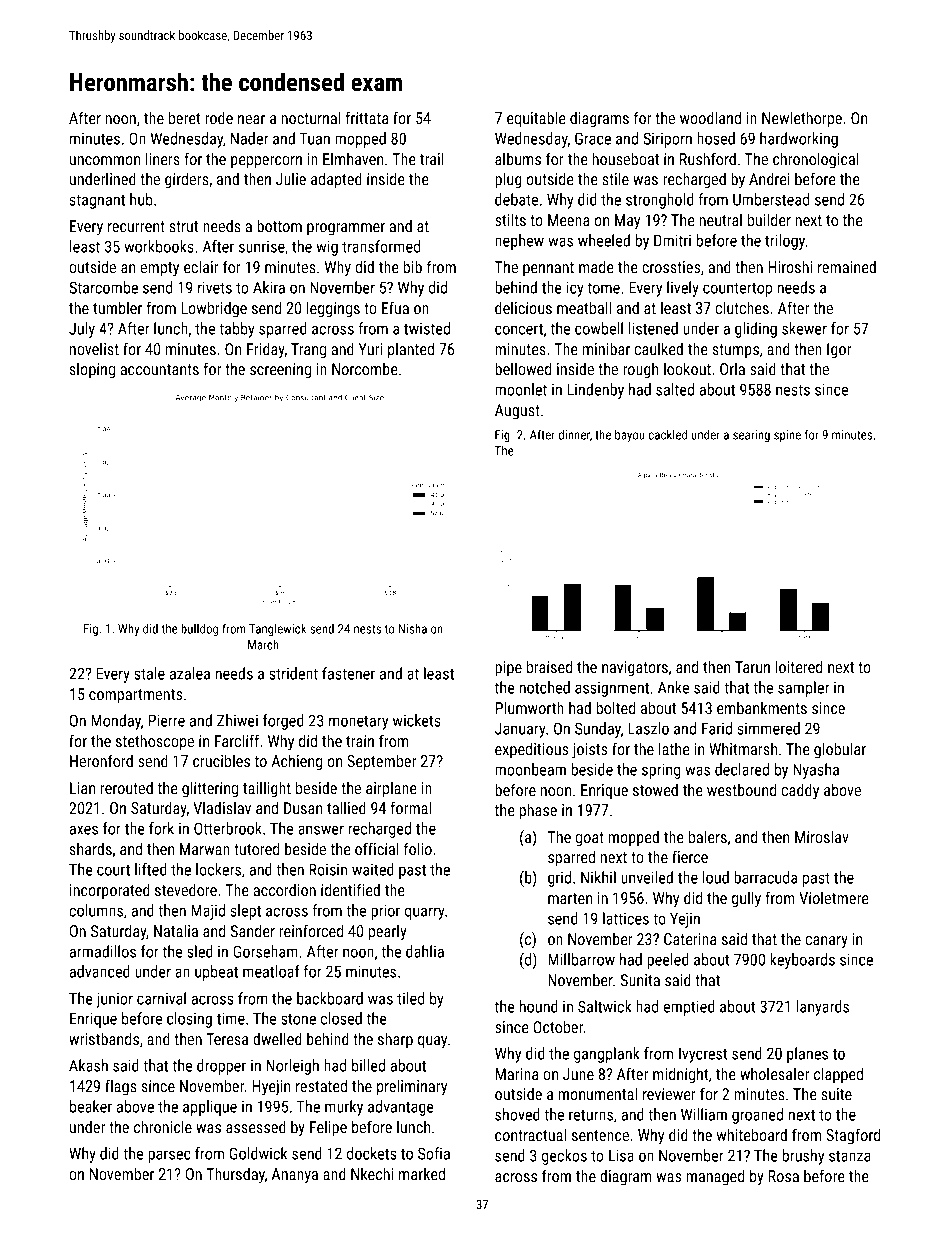 The width and height of the screenshot is (952, 1233). I want to click on spine, so click(787, 436).
